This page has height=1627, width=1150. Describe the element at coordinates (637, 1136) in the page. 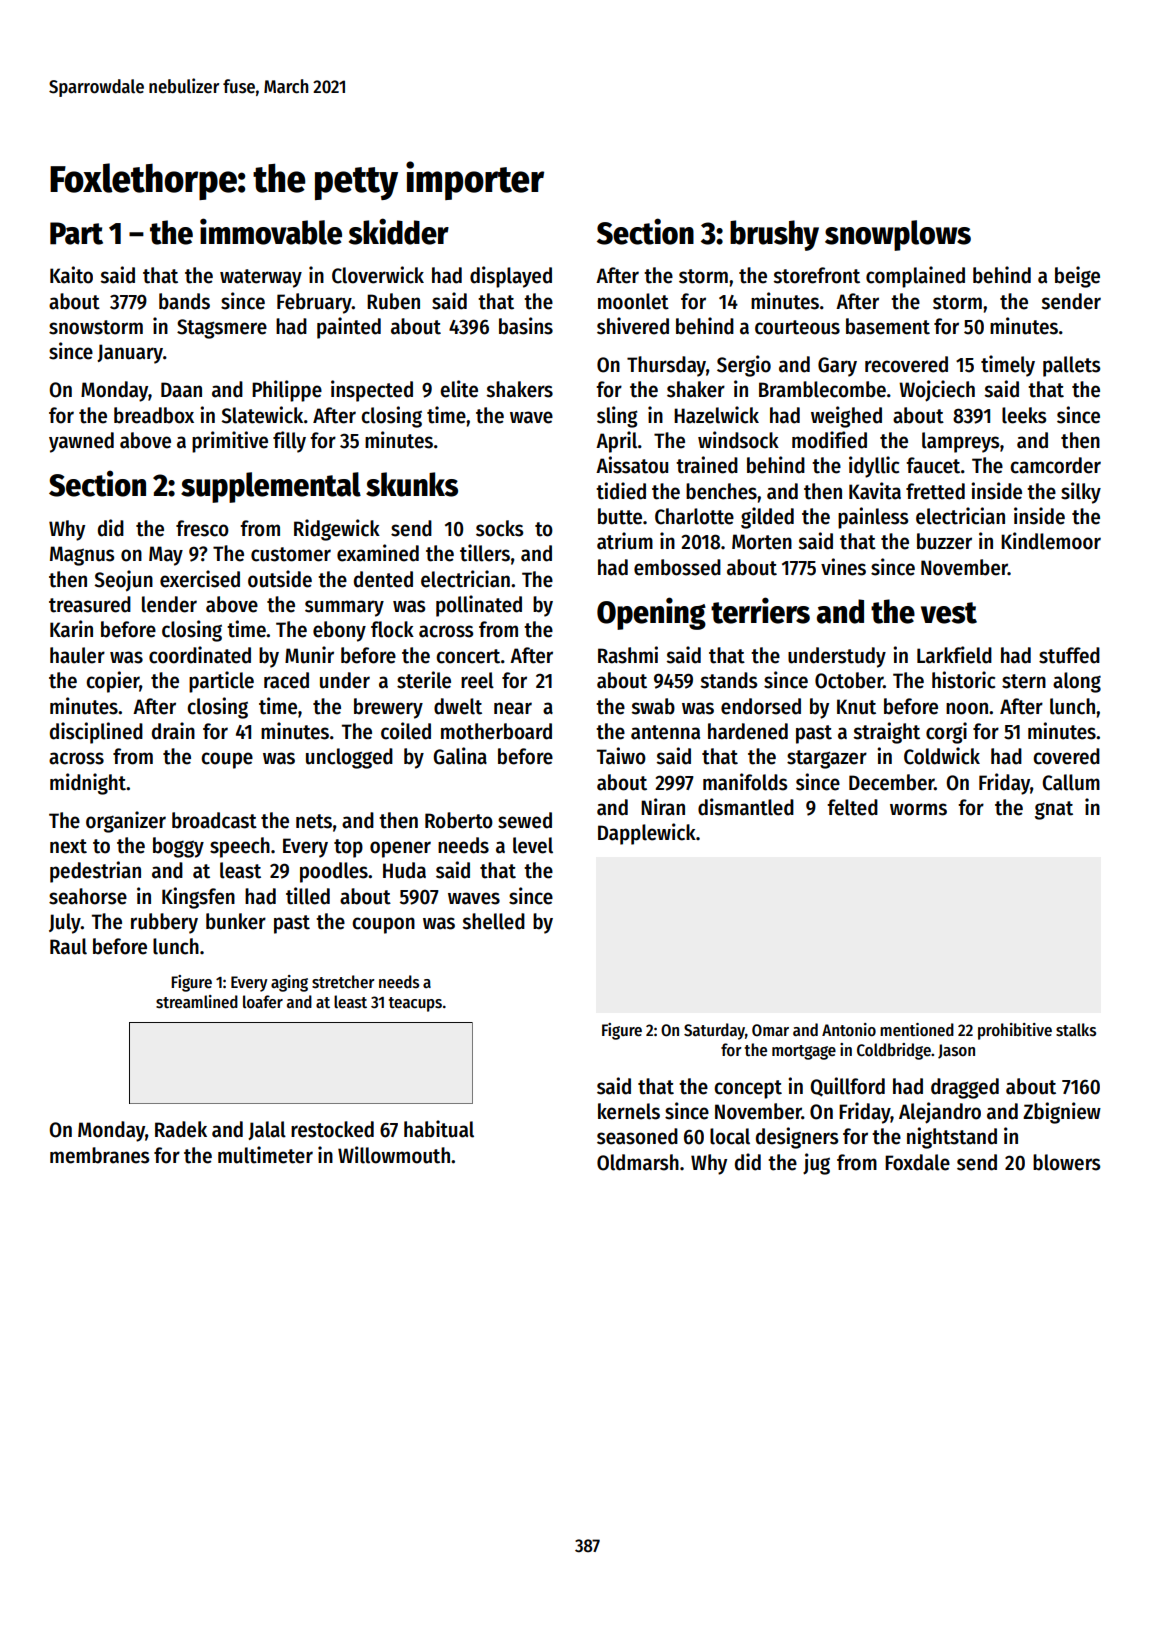

I see `seasoned` at that location.
